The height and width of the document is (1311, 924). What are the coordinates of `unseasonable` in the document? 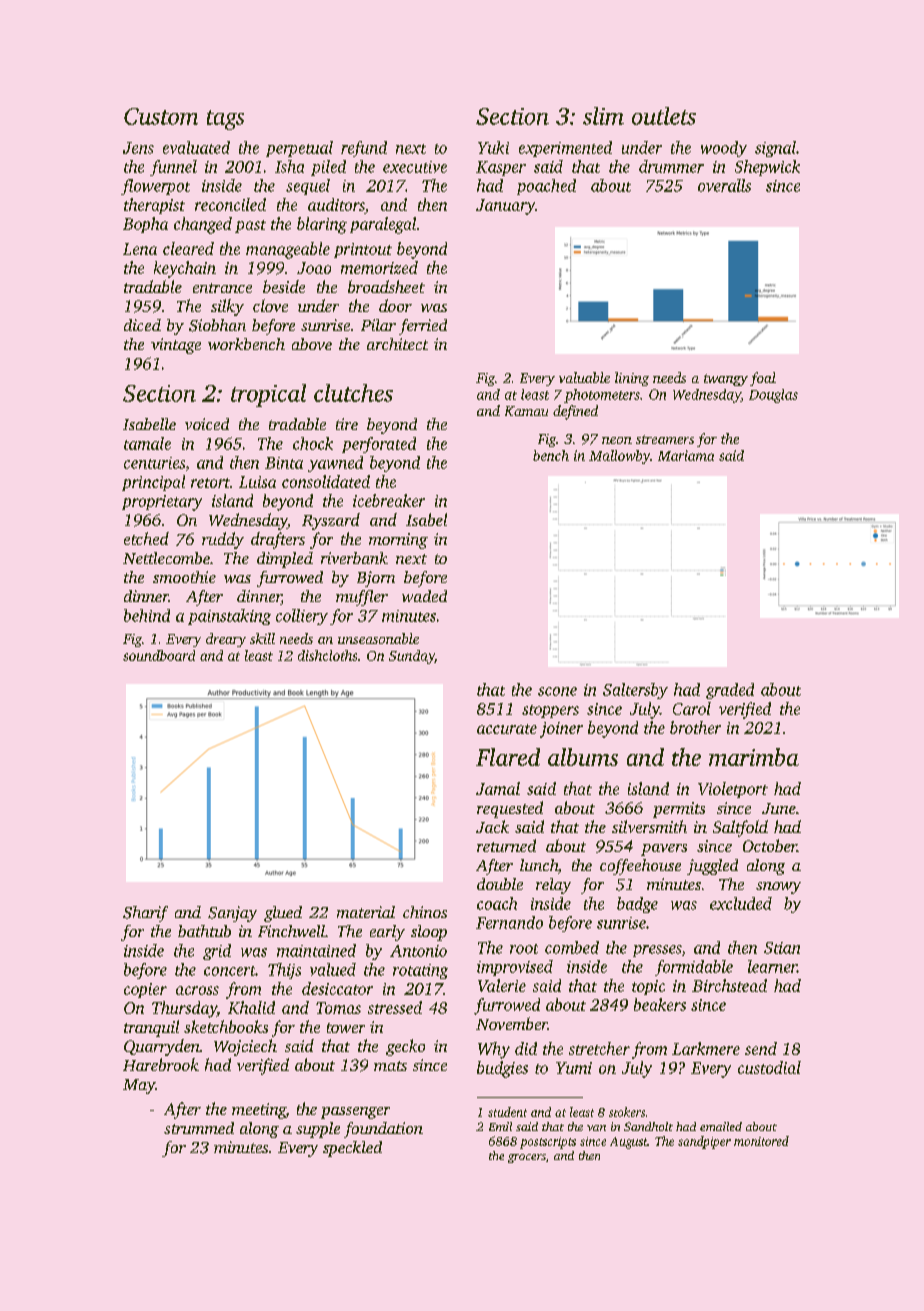 It's located at (378, 638).
